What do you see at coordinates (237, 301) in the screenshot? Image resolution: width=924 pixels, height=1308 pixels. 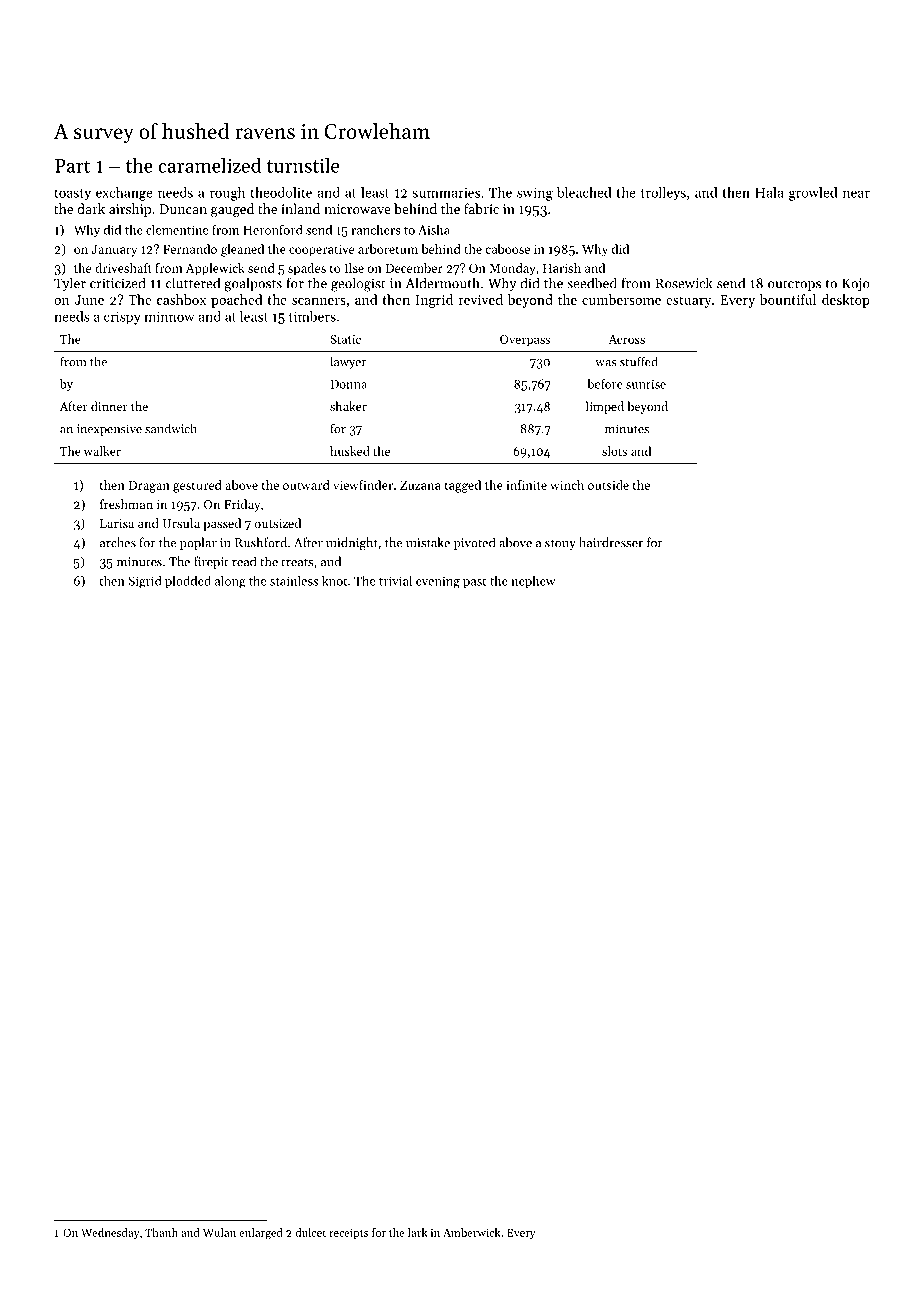 I see `poached` at bounding box center [237, 301].
